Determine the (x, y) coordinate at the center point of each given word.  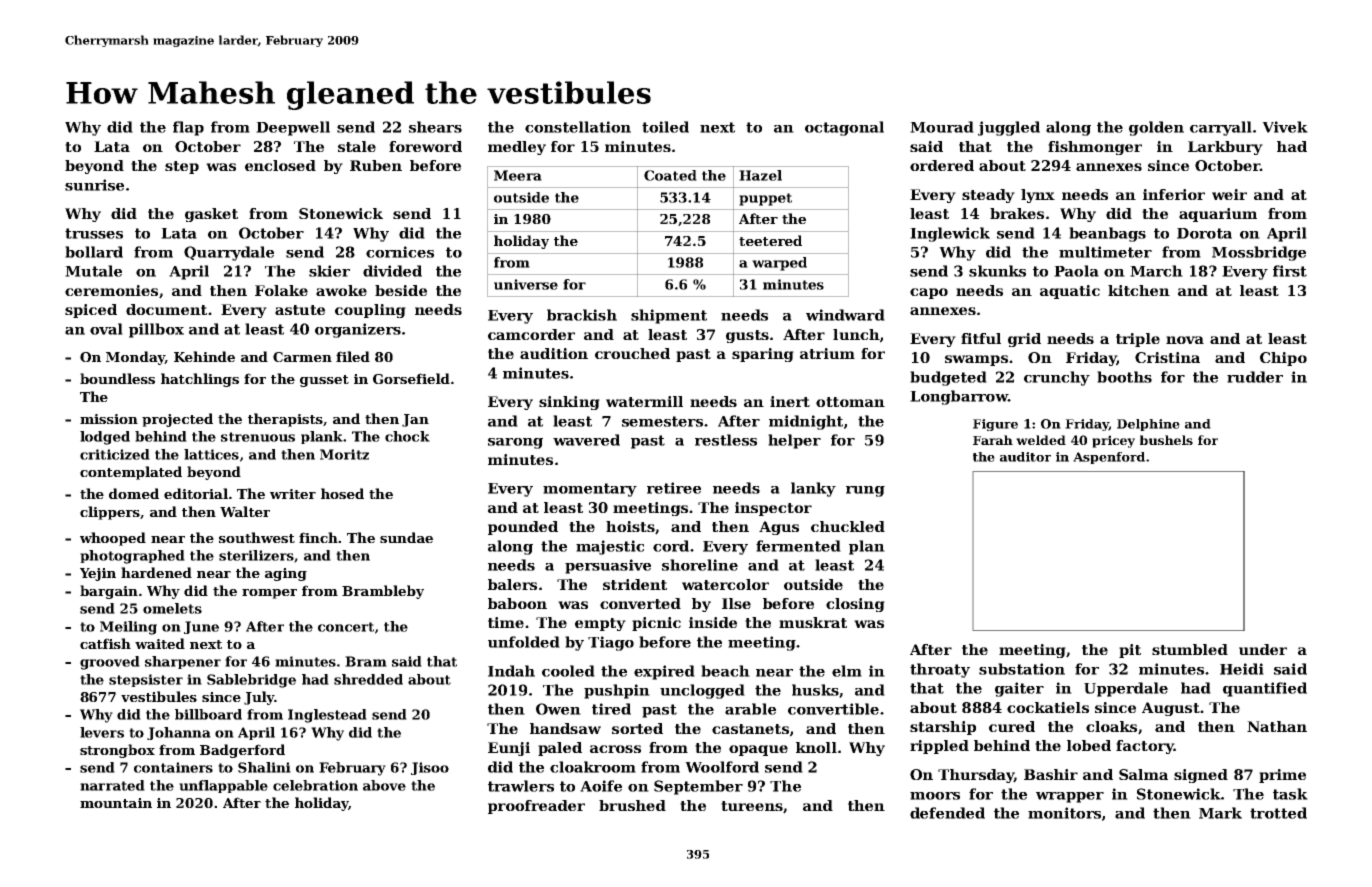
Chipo (1283, 359)
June (201, 627)
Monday (135, 358)
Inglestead (327, 716)
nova (1185, 340)
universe (526, 284)
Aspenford (1109, 458)
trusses (94, 233)
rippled (939, 747)
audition (554, 353)
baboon (517, 603)
